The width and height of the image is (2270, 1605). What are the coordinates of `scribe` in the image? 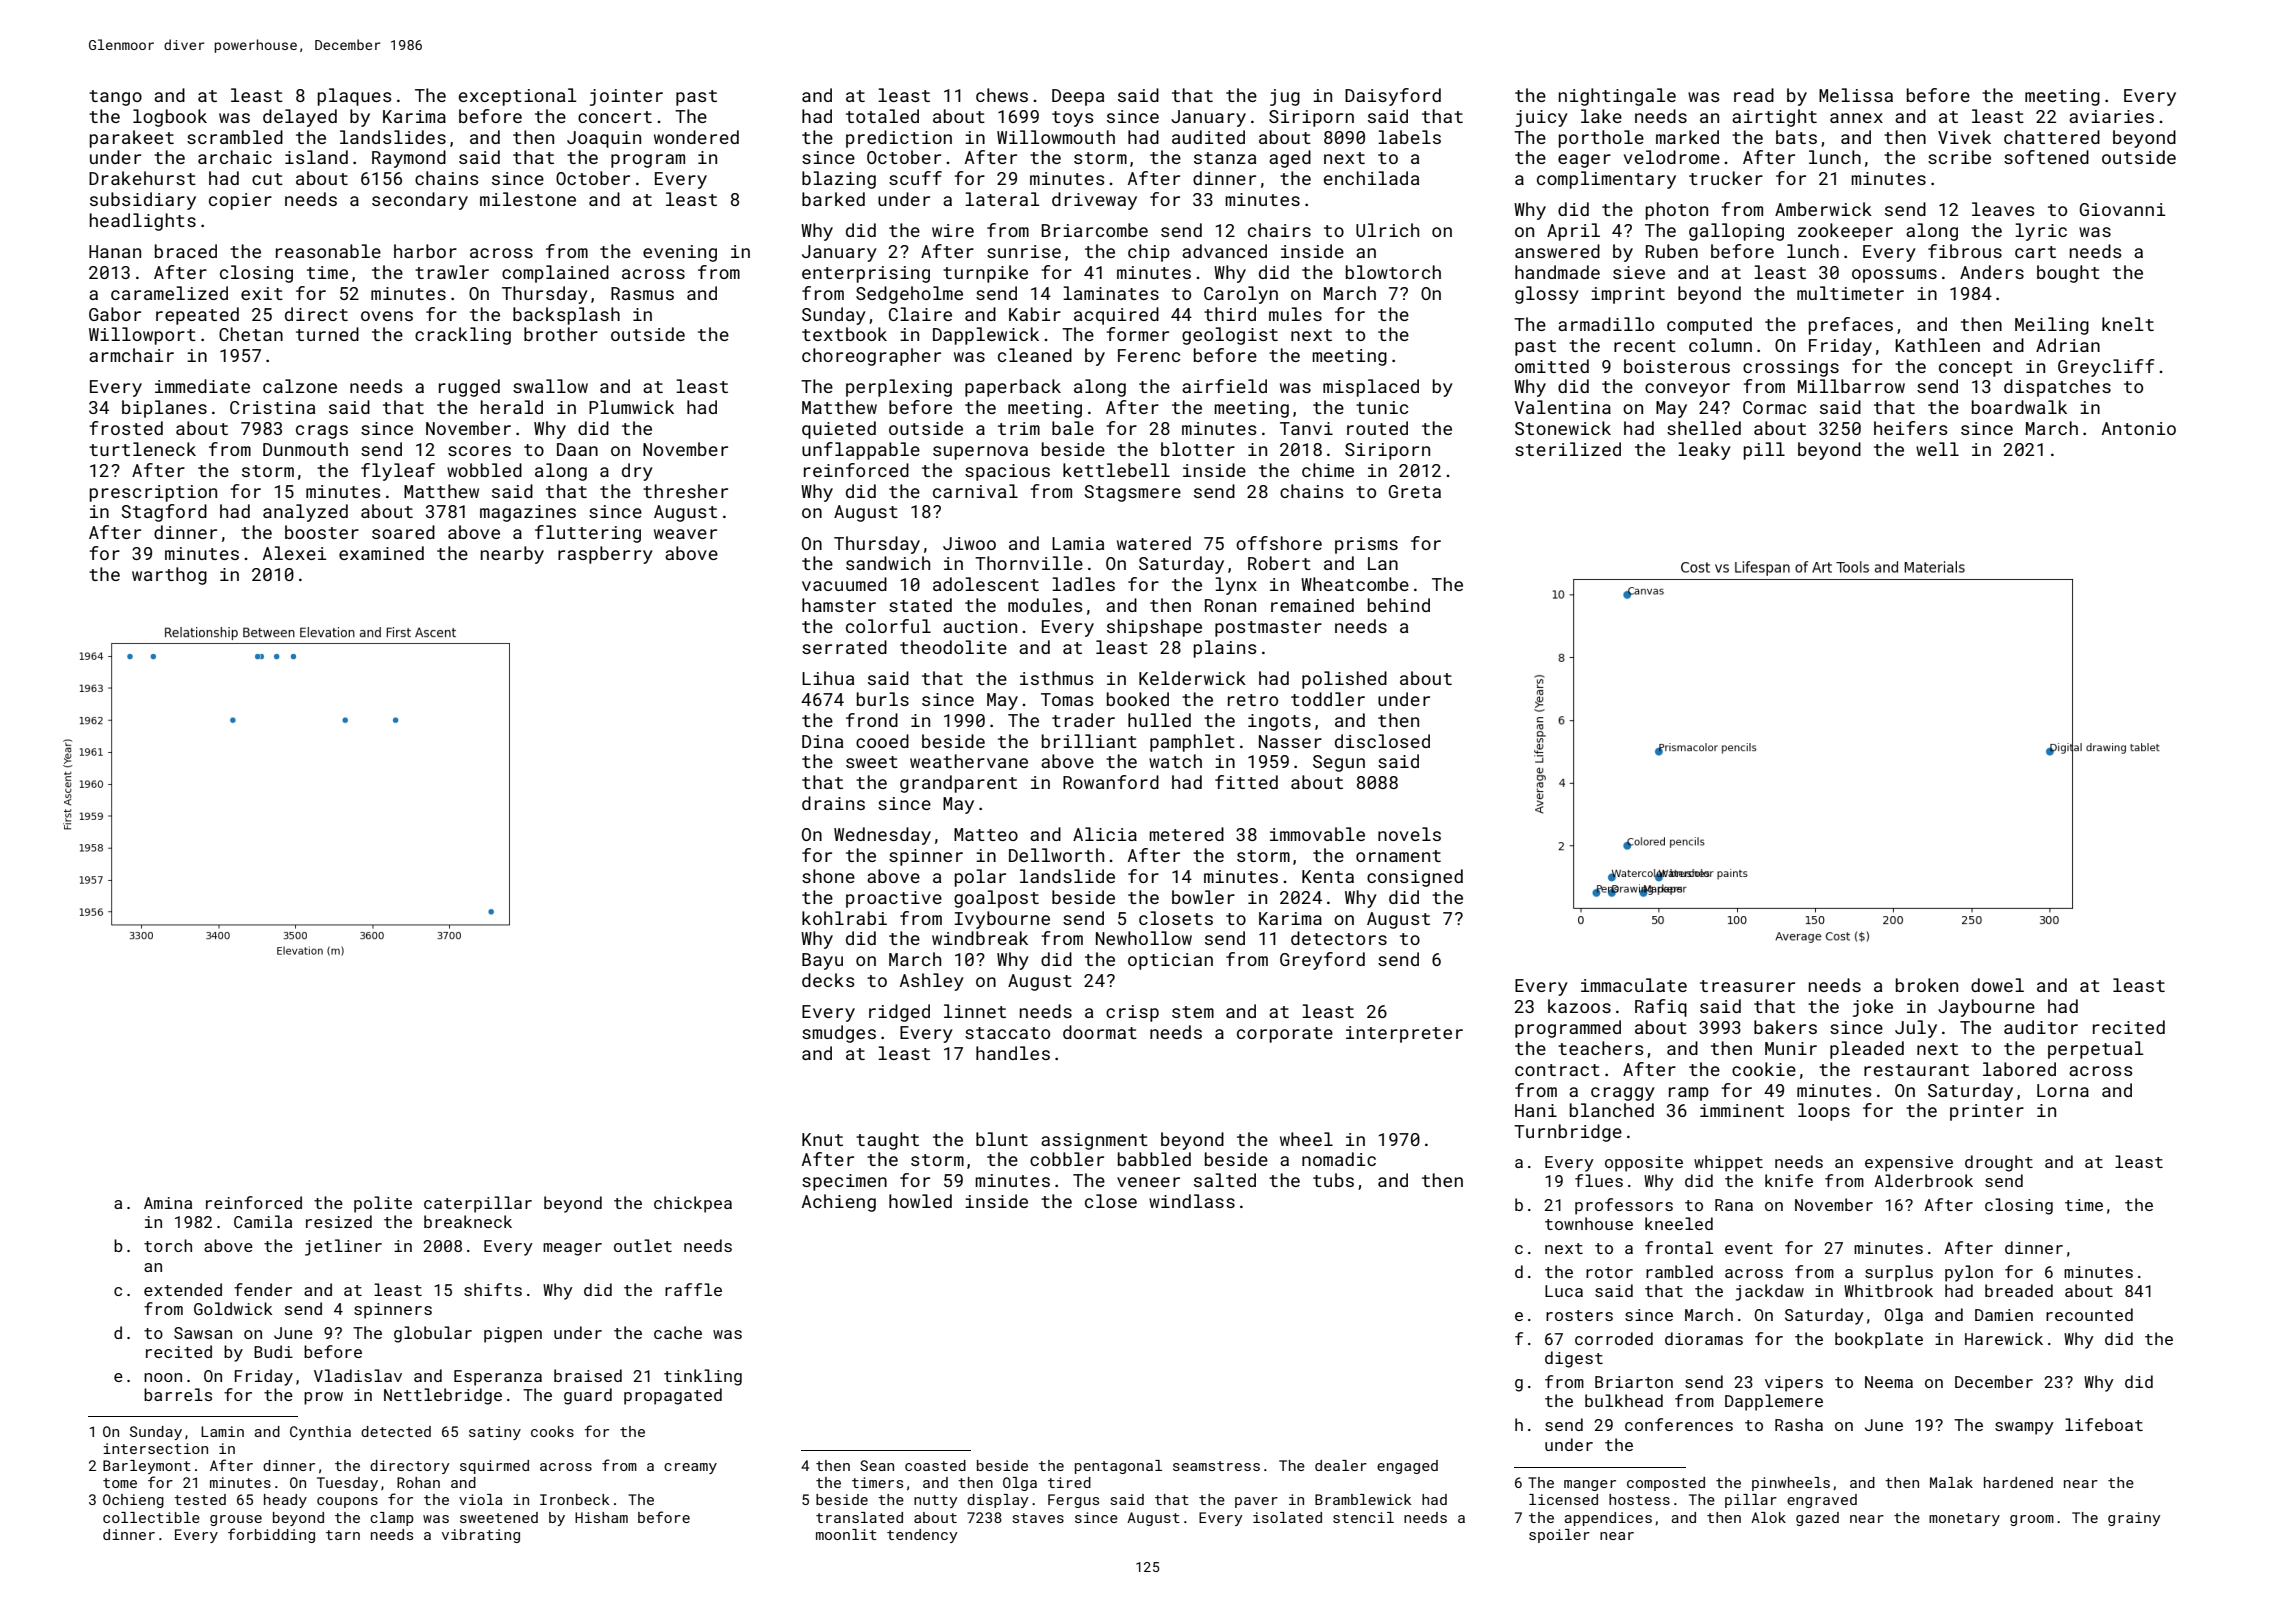 It's located at (1959, 157).
